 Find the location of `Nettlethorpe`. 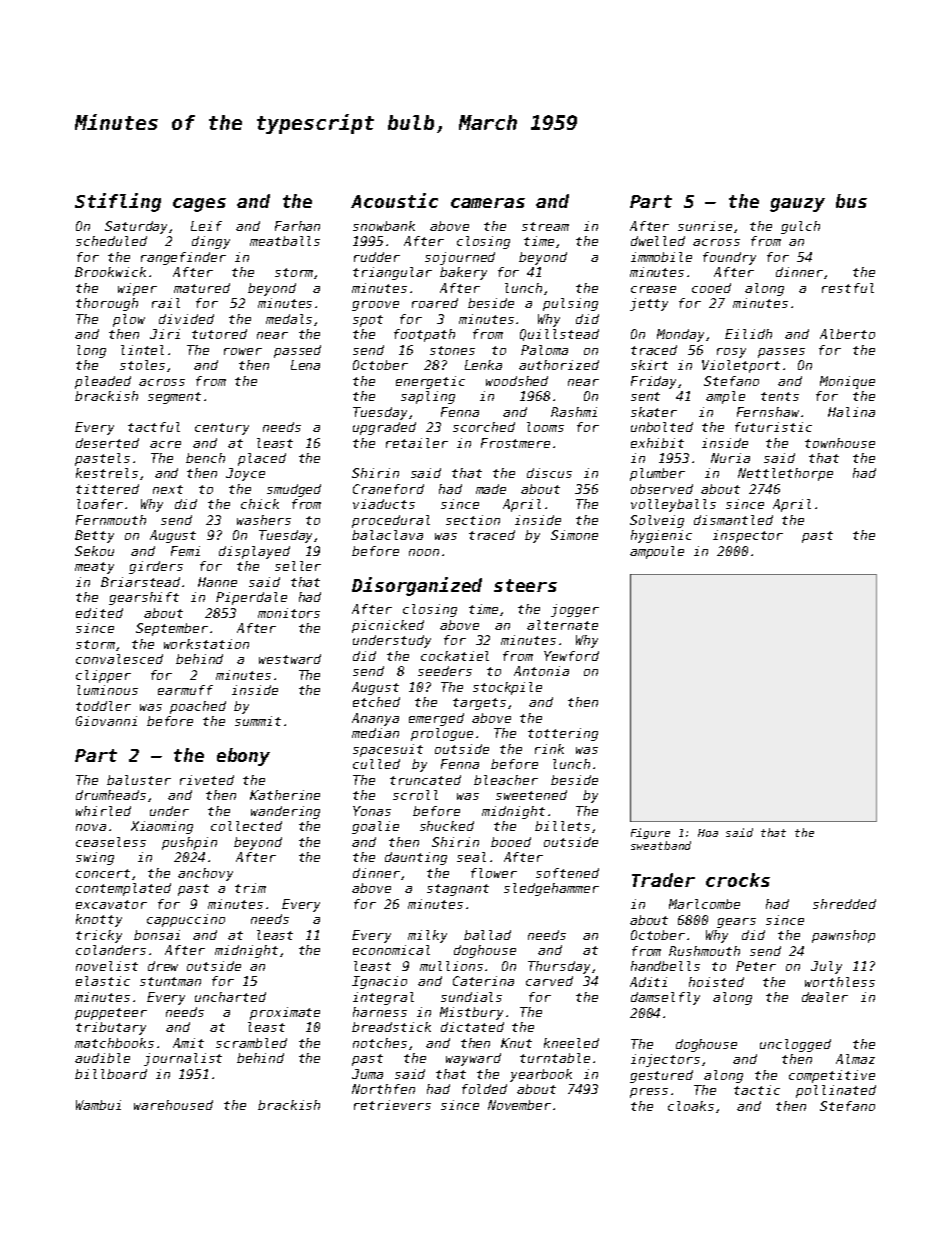

Nettlethorpe is located at coordinates (785, 474).
